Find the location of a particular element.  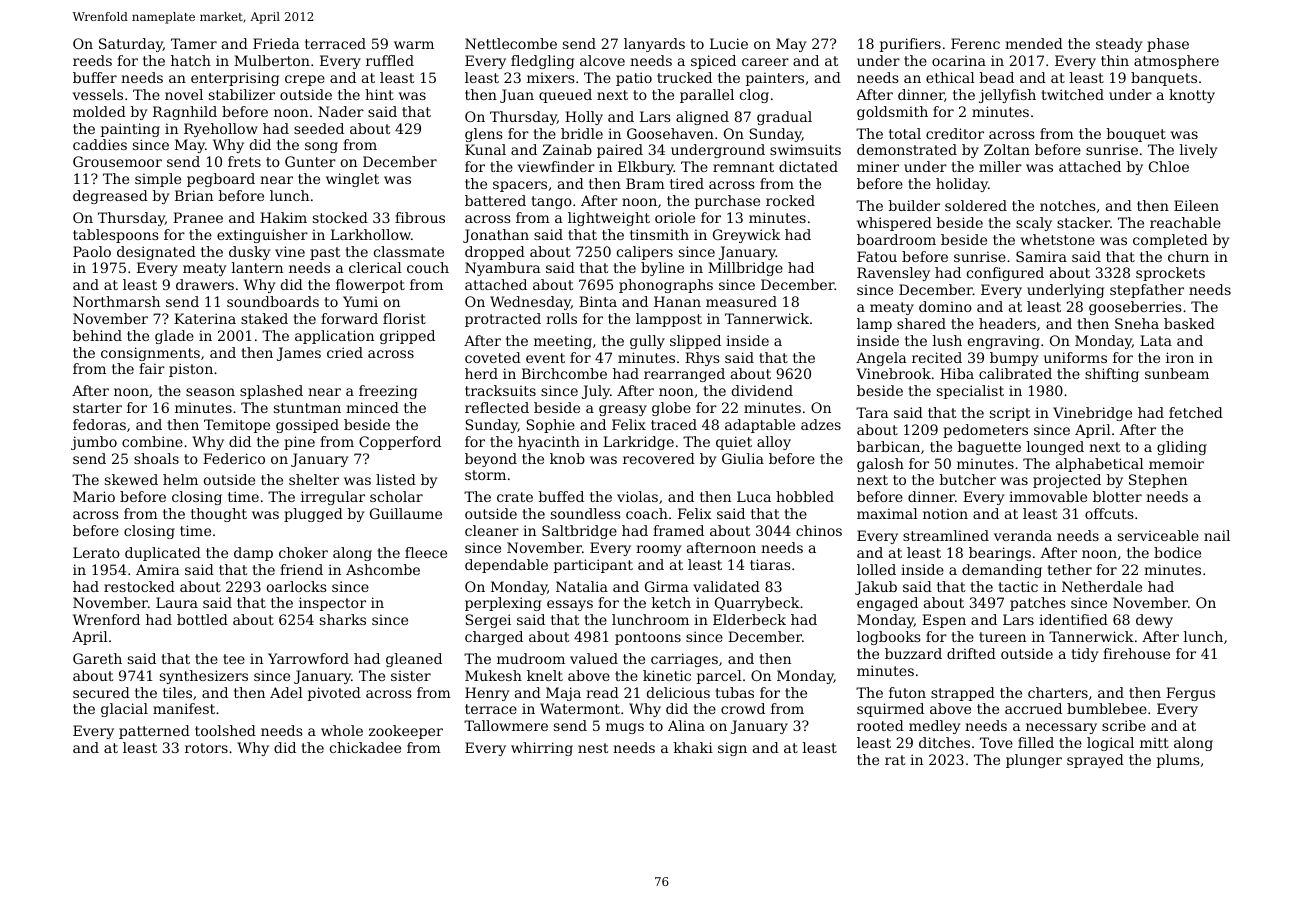

Frieda is located at coordinates (276, 43).
